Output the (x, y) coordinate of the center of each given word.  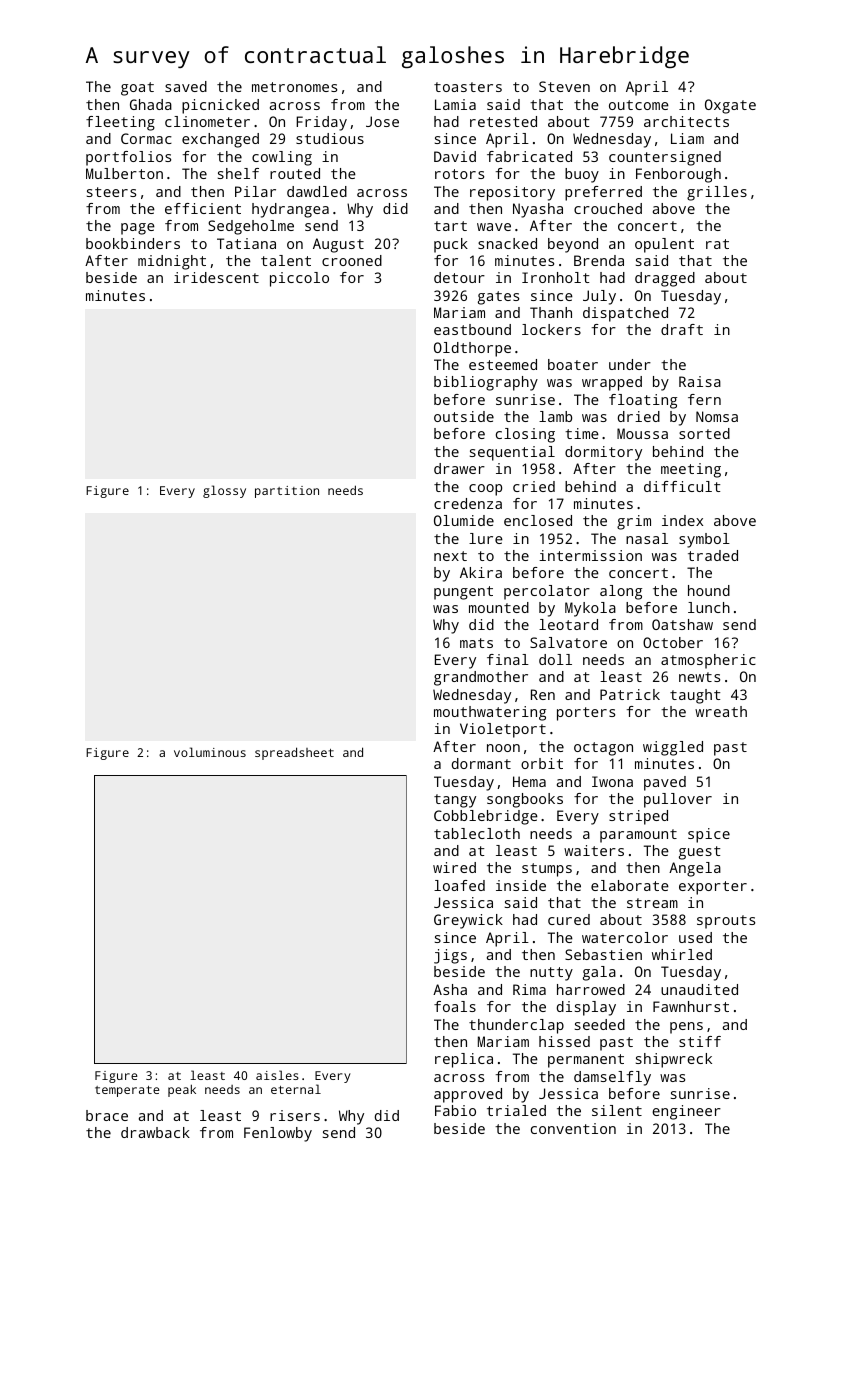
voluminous (210, 752)
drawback (155, 1132)
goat (137, 89)
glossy (224, 491)
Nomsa (717, 416)
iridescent (216, 277)
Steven (564, 86)
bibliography (486, 383)
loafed (459, 885)
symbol (704, 540)
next (450, 556)
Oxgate (730, 106)
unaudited (699, 989)
